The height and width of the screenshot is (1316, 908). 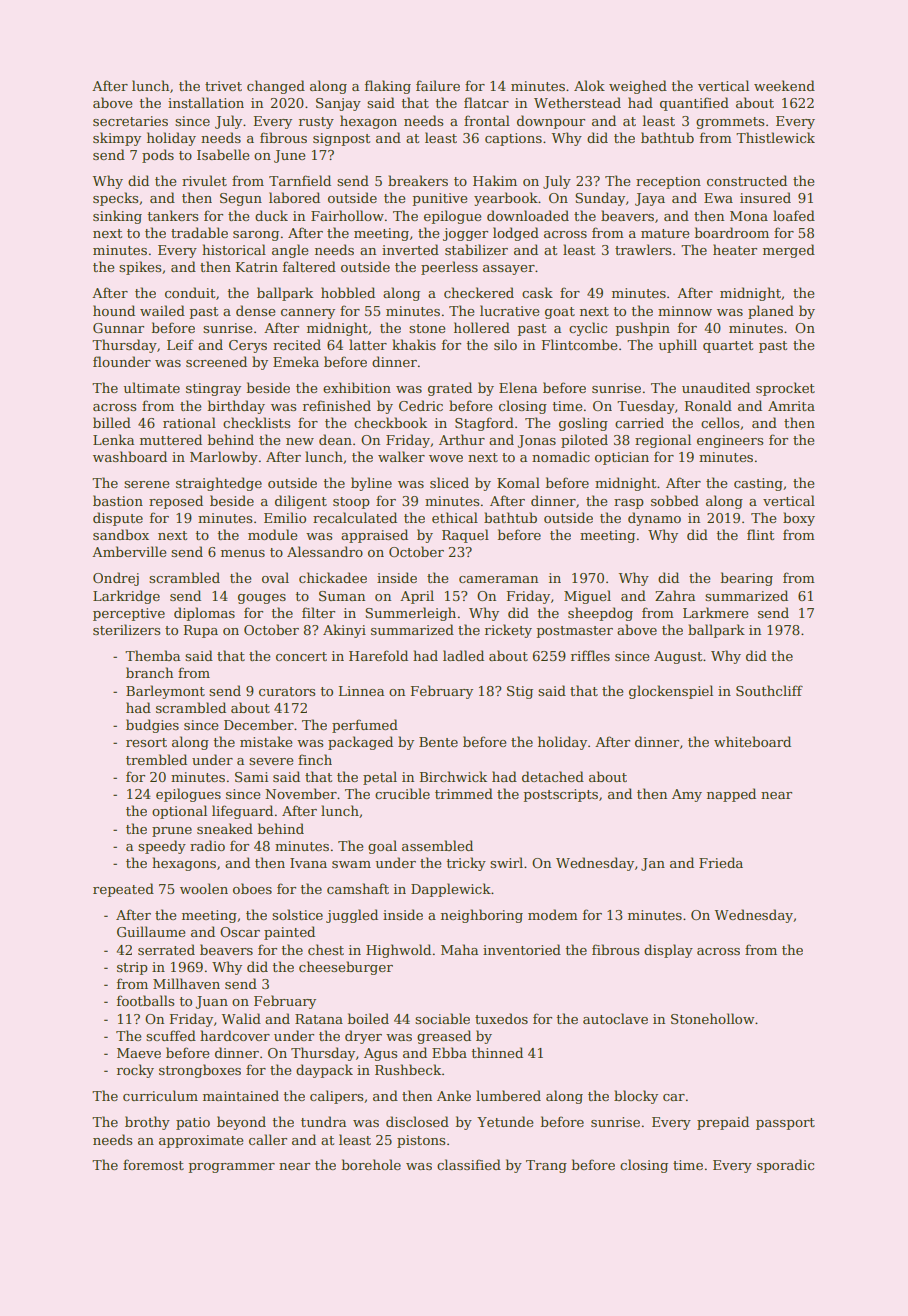 I want to click on programmer, so click(x=232, y=1168).
